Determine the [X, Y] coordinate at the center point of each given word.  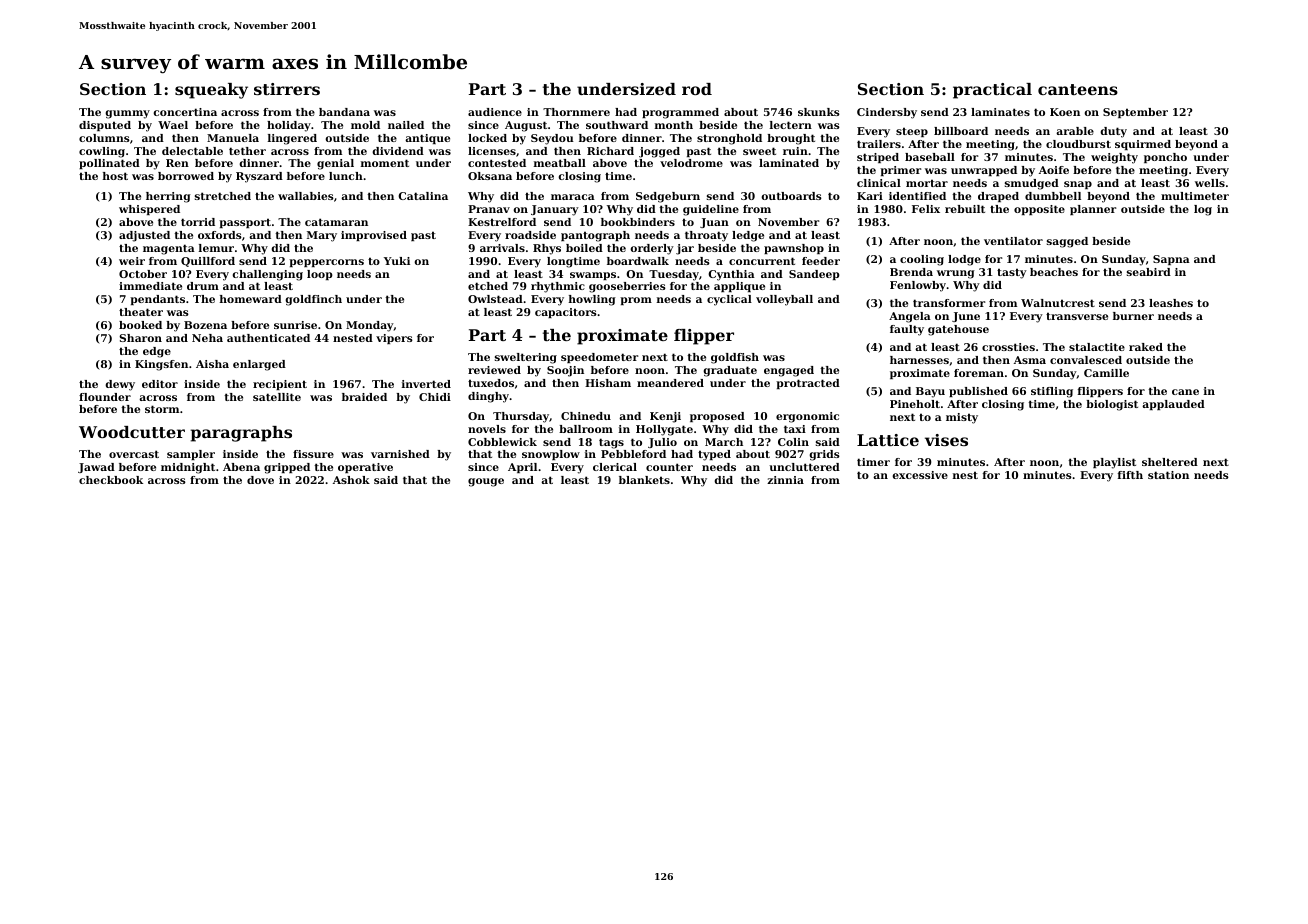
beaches [1054, 272]
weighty [1114, 158]
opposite [1039, 210]
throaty [706, 236]
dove [260, 480]
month [673, 125]
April [522, 468]
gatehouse [958, 330]
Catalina [423, 196]
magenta [169, 249]
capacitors [566, 313]
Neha [207, 338]
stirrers [287, 89]
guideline [711, 210]
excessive [920, 475]
